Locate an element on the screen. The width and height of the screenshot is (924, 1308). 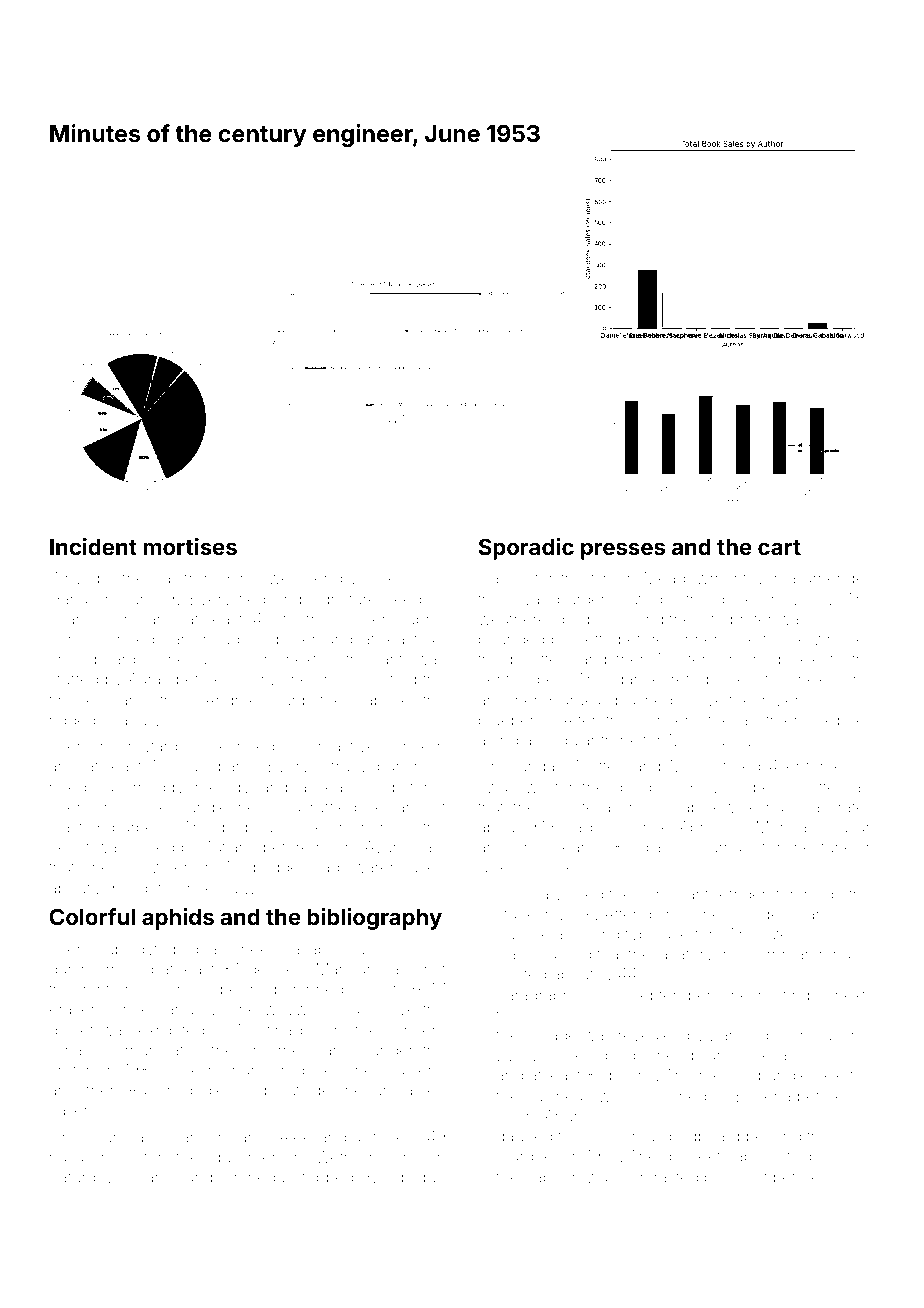
fledgling is located at coordinates (270, 600).
